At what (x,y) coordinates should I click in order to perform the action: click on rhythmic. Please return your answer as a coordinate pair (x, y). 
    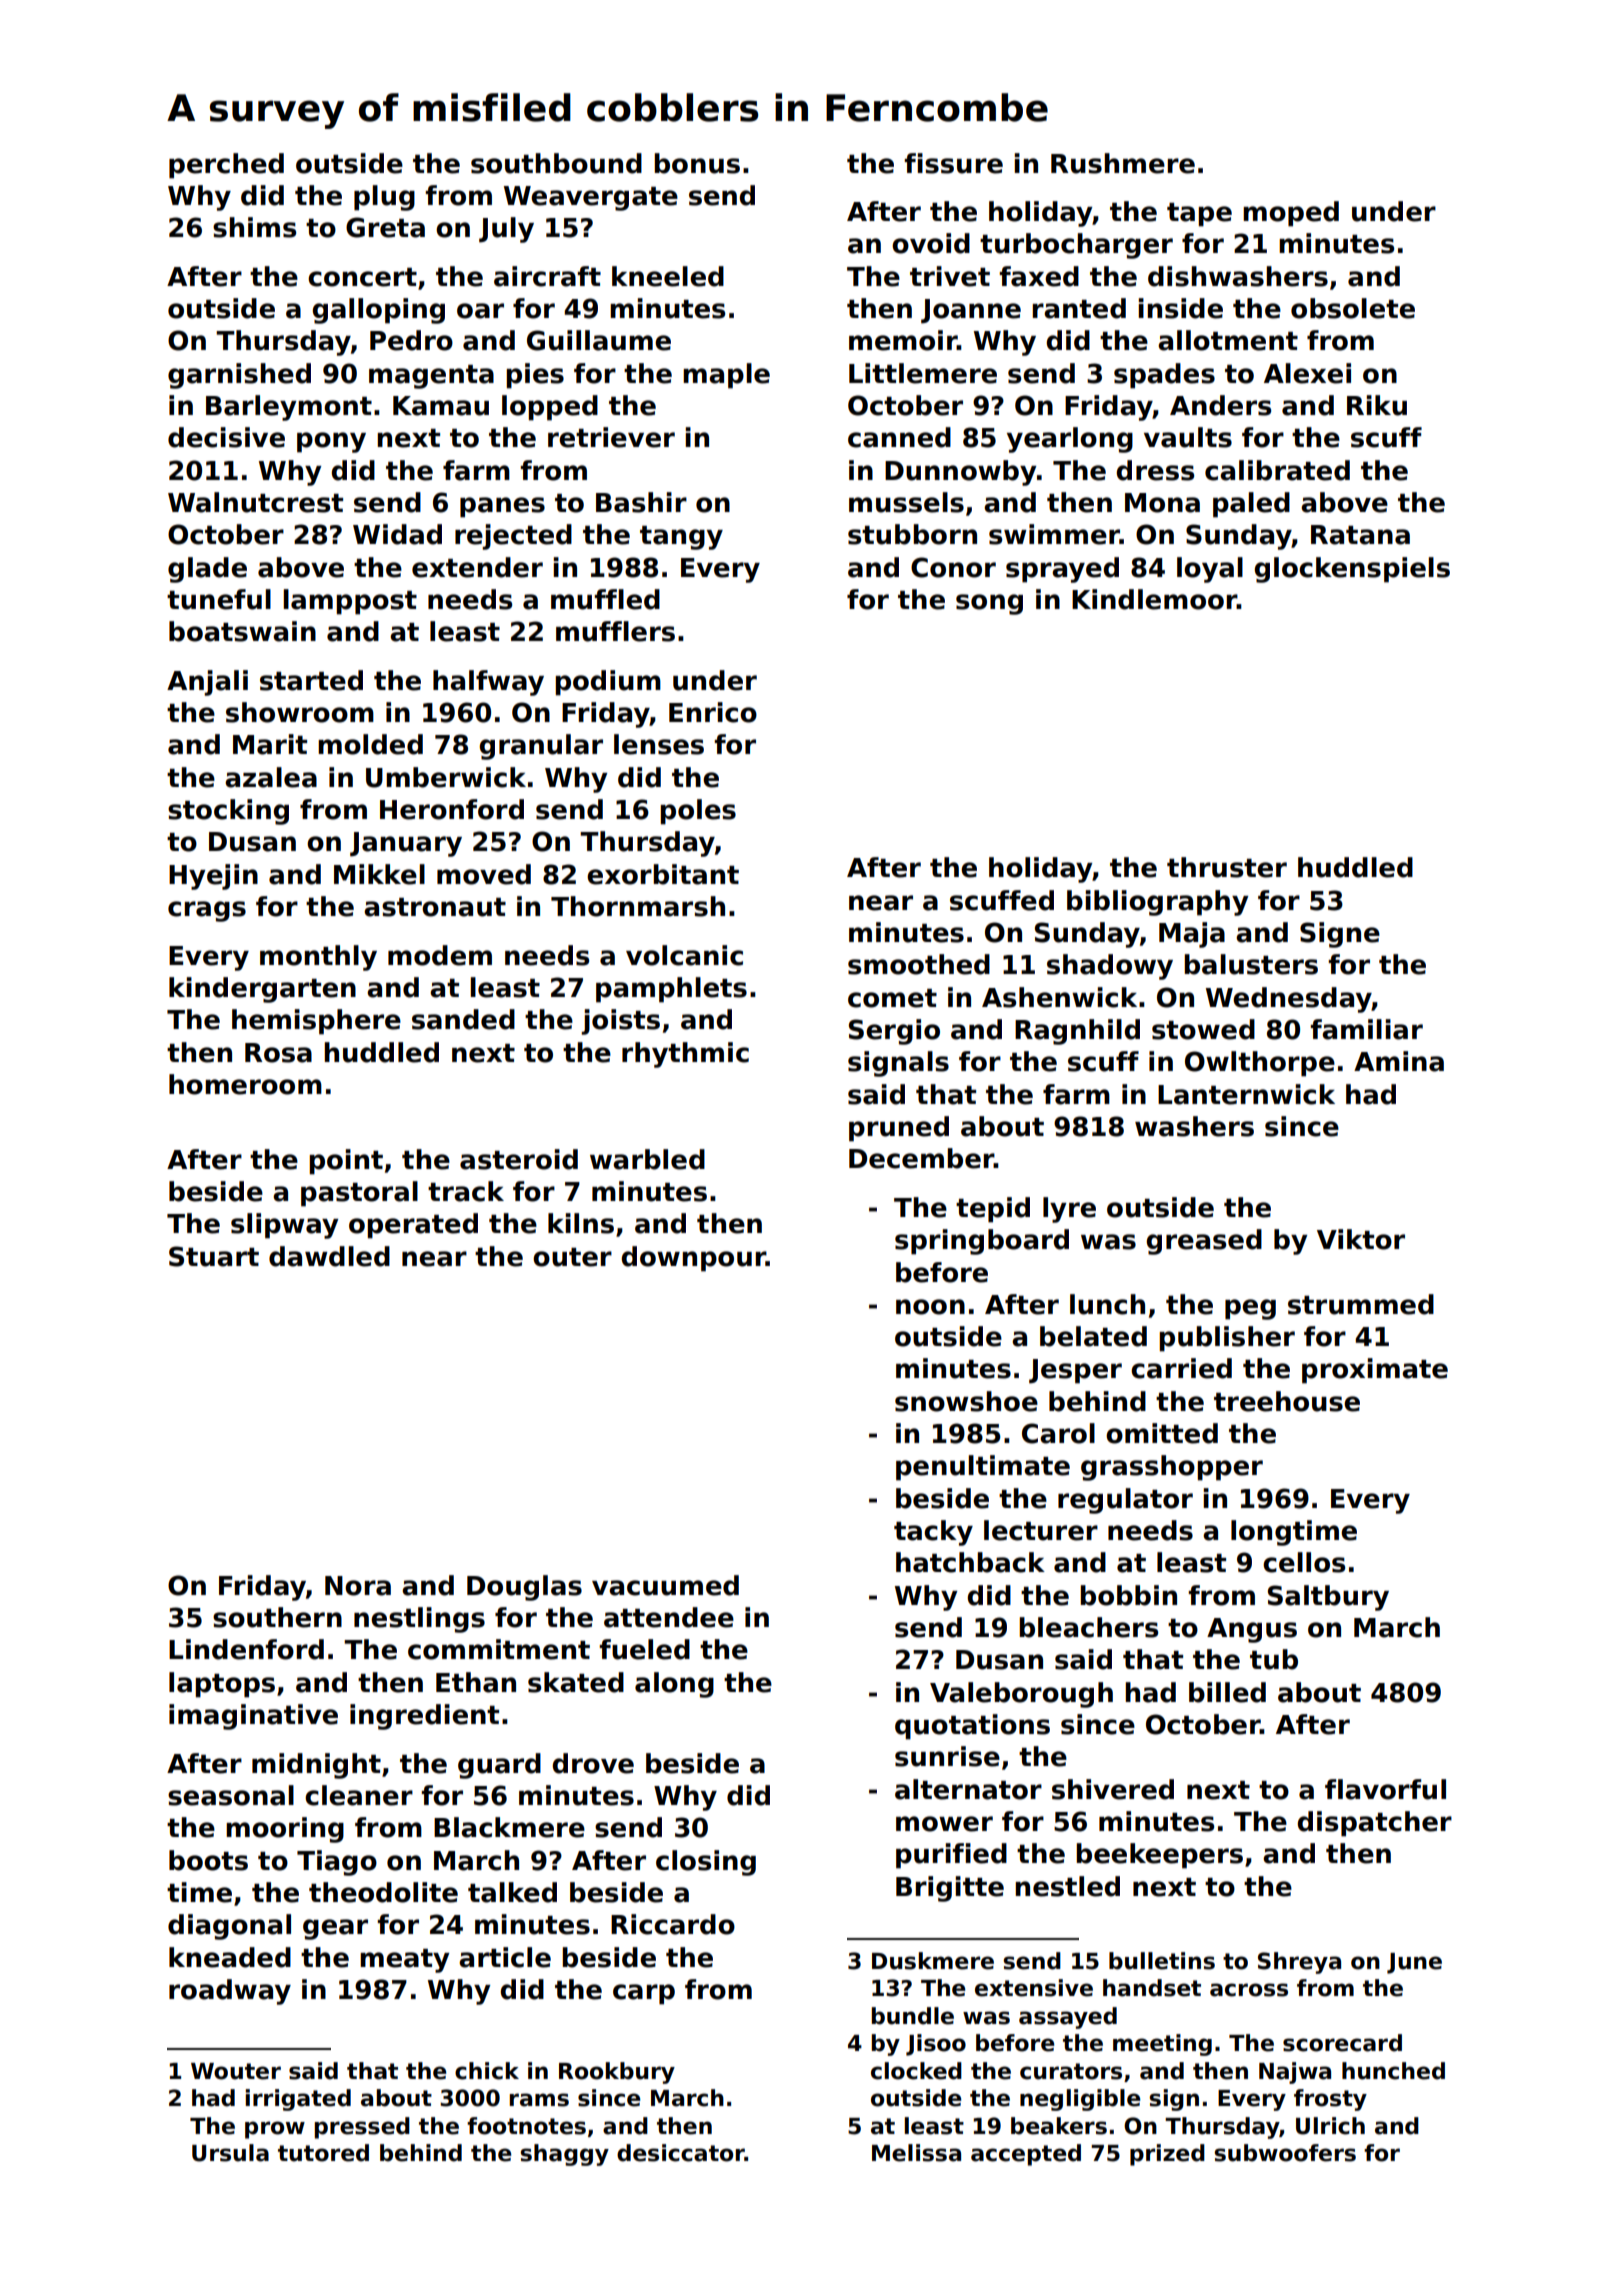
    Looking at the image, I should click on (685, 1055).
